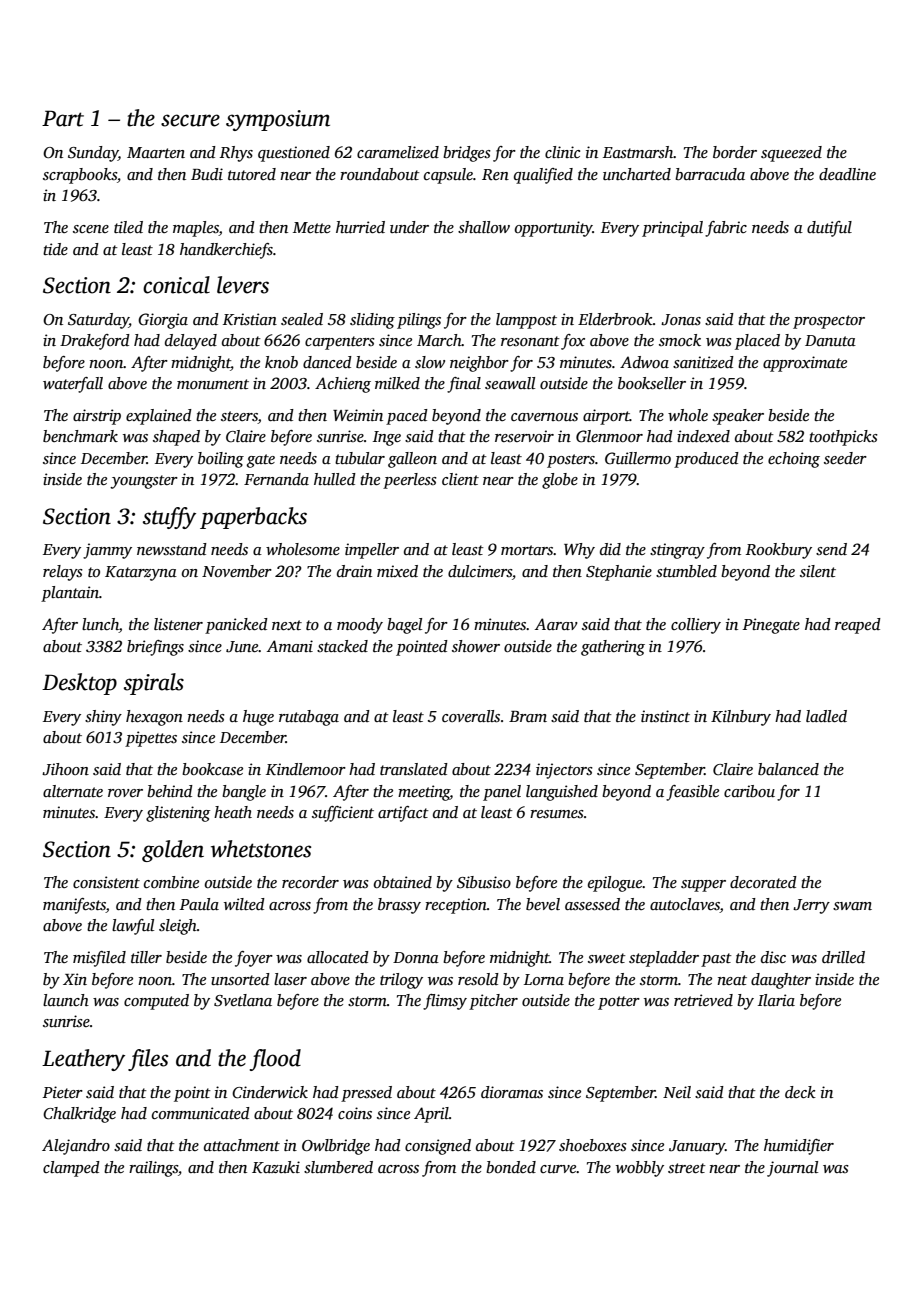 The image size is (924, 1308). I want to click on balanced, so click(788, 769).
